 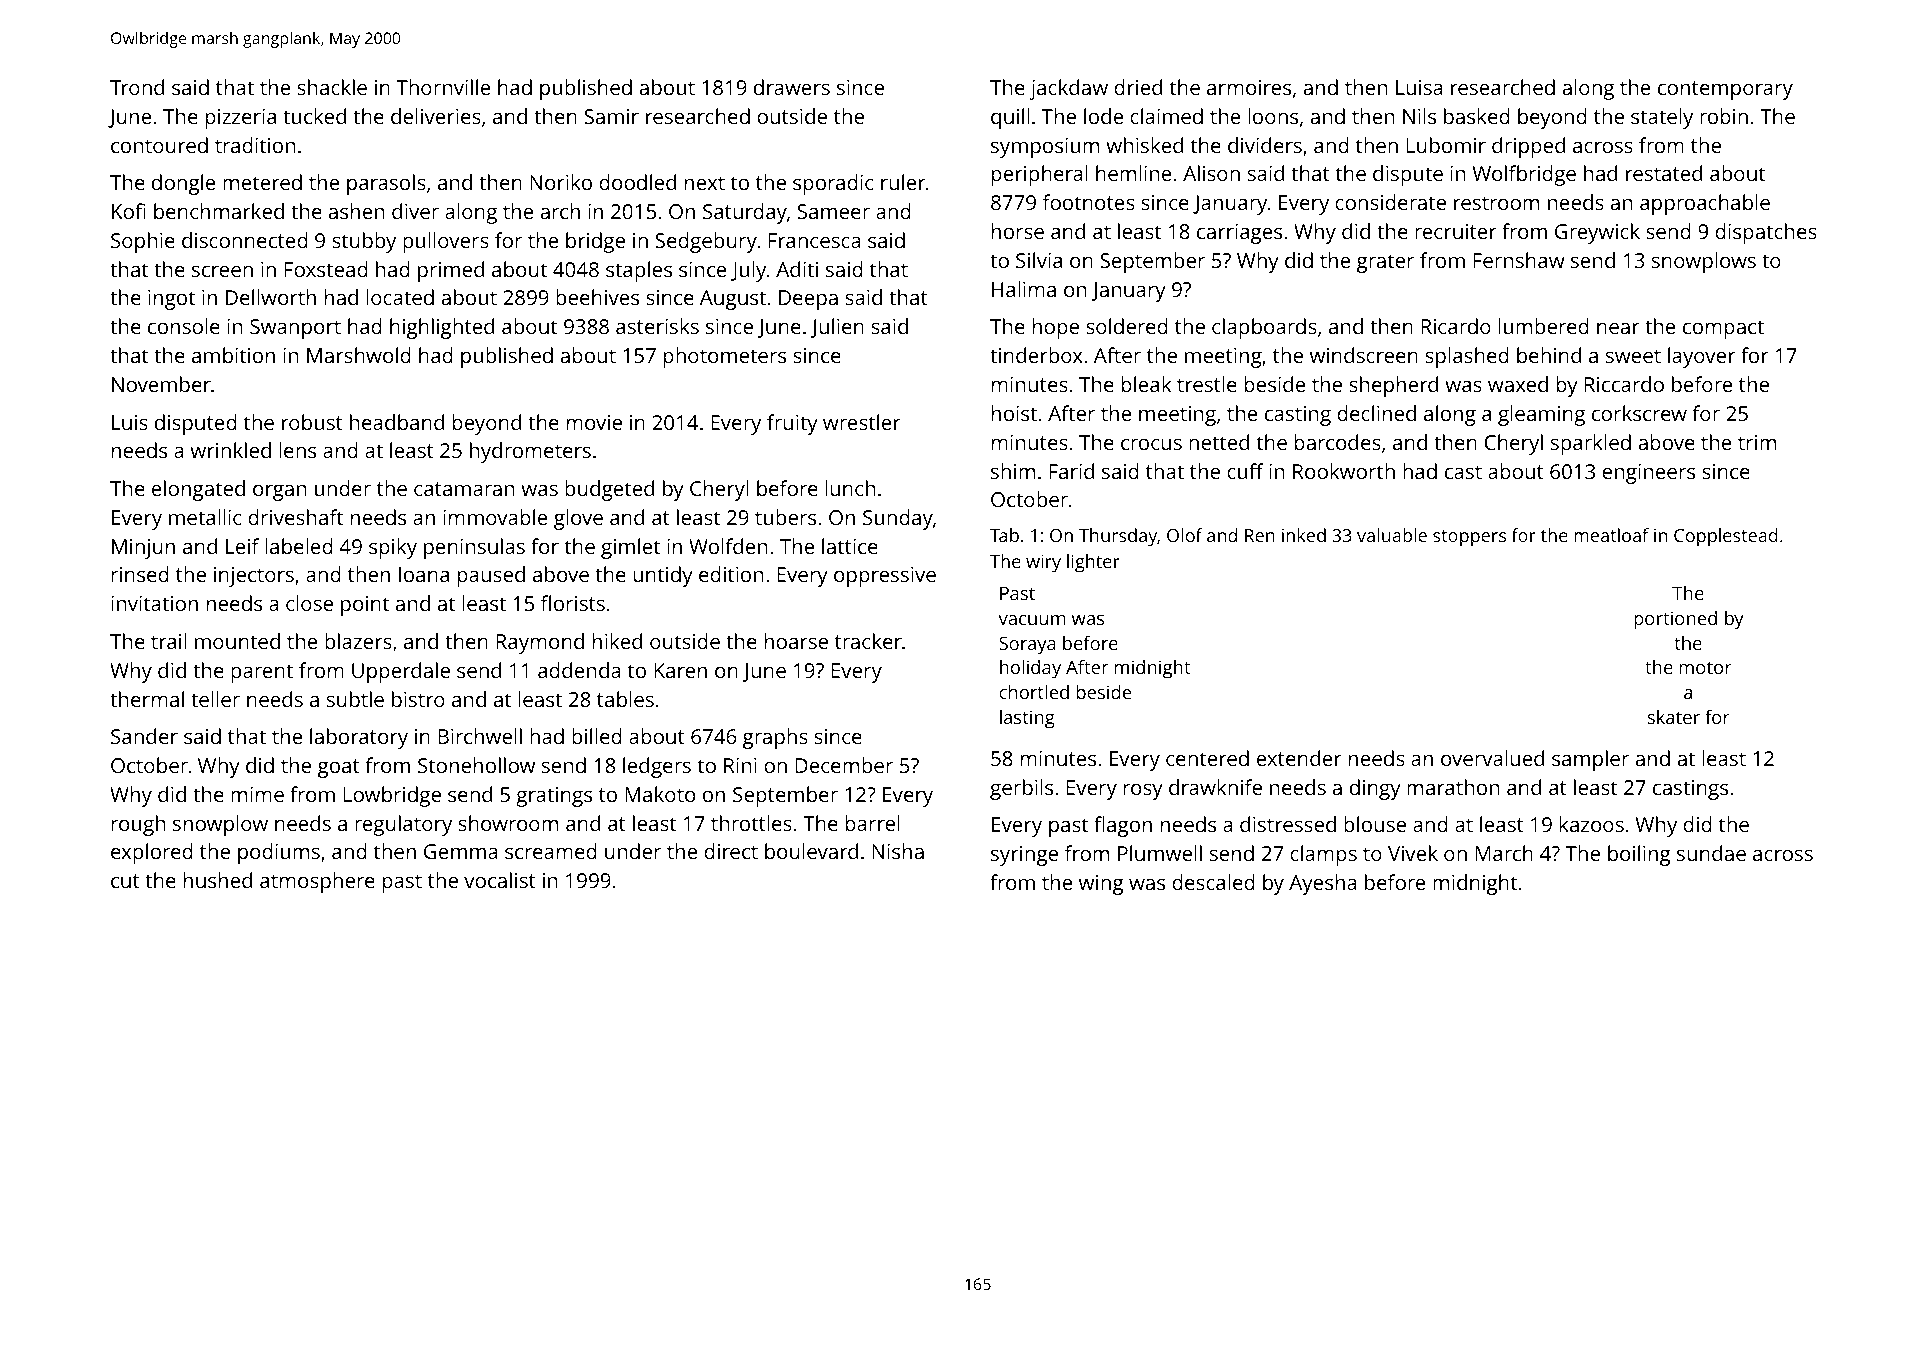 I want to click on parent, so click(x=262, y=673).
